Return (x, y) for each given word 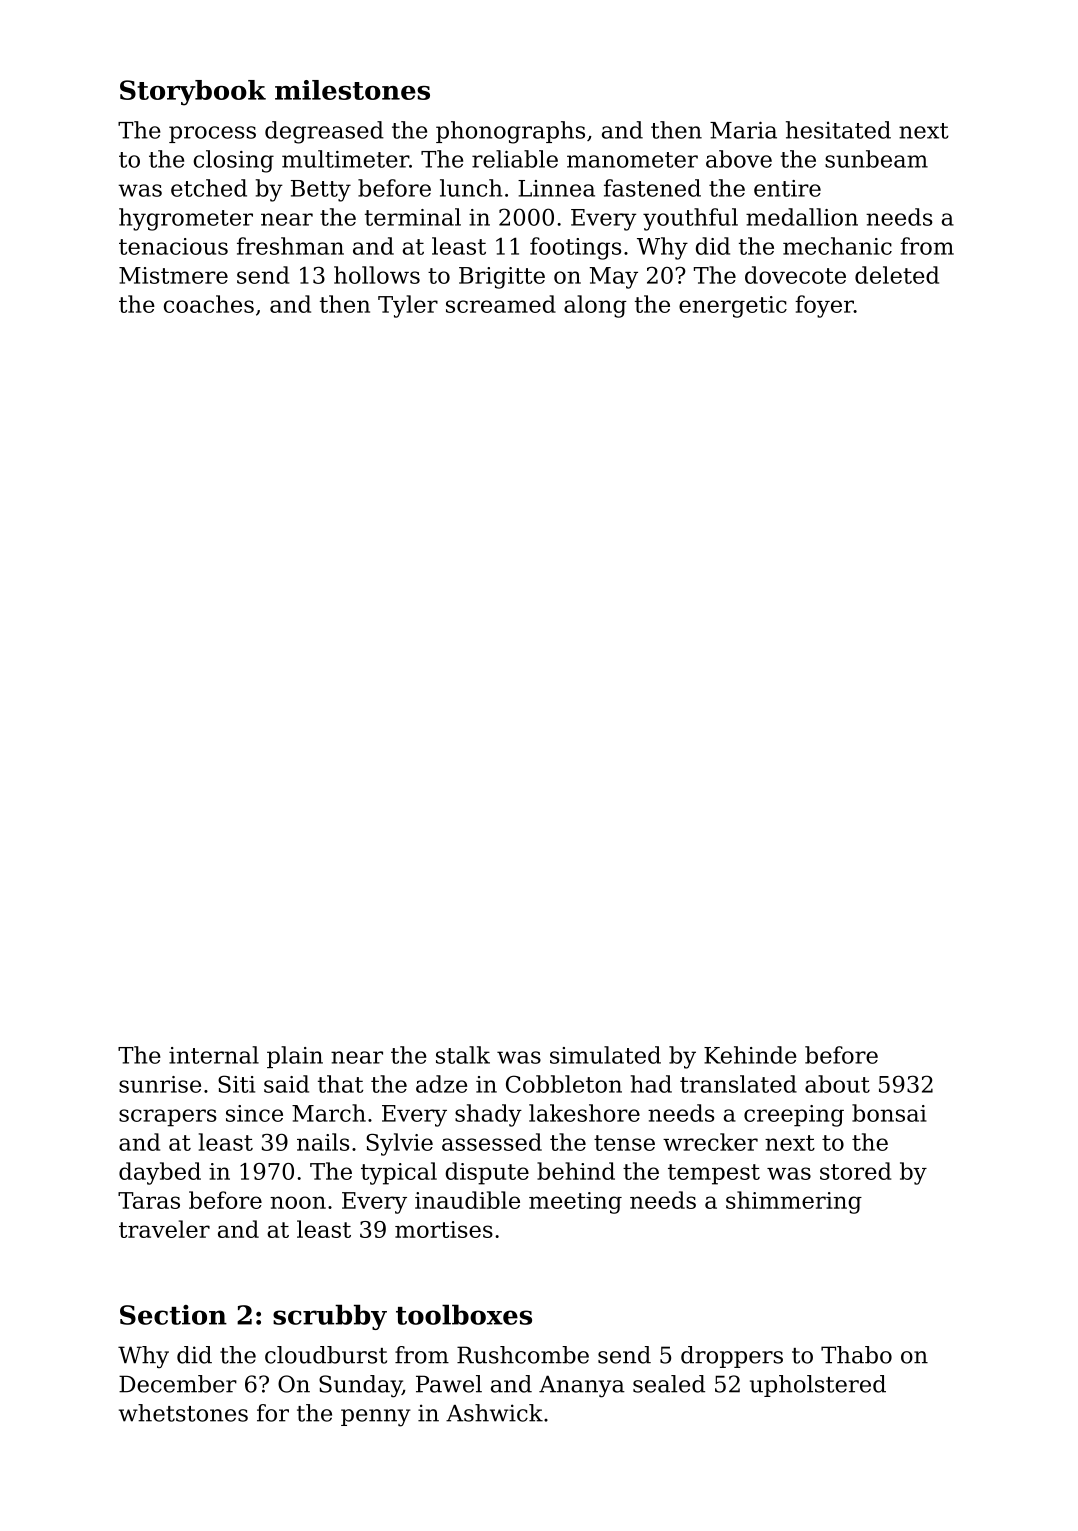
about (837, 1084)
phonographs (510, 132)
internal (214, 1055)
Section (173, 1315)
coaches (209, 304)
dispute (487, 1173)
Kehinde (750, 1055)
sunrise (160, 1084)
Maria (743, 130)
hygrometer (186, 219)
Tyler (408, 306)
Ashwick (494, 1413)
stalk (463, 1055)
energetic (733, 307)
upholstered (818, 1386)
